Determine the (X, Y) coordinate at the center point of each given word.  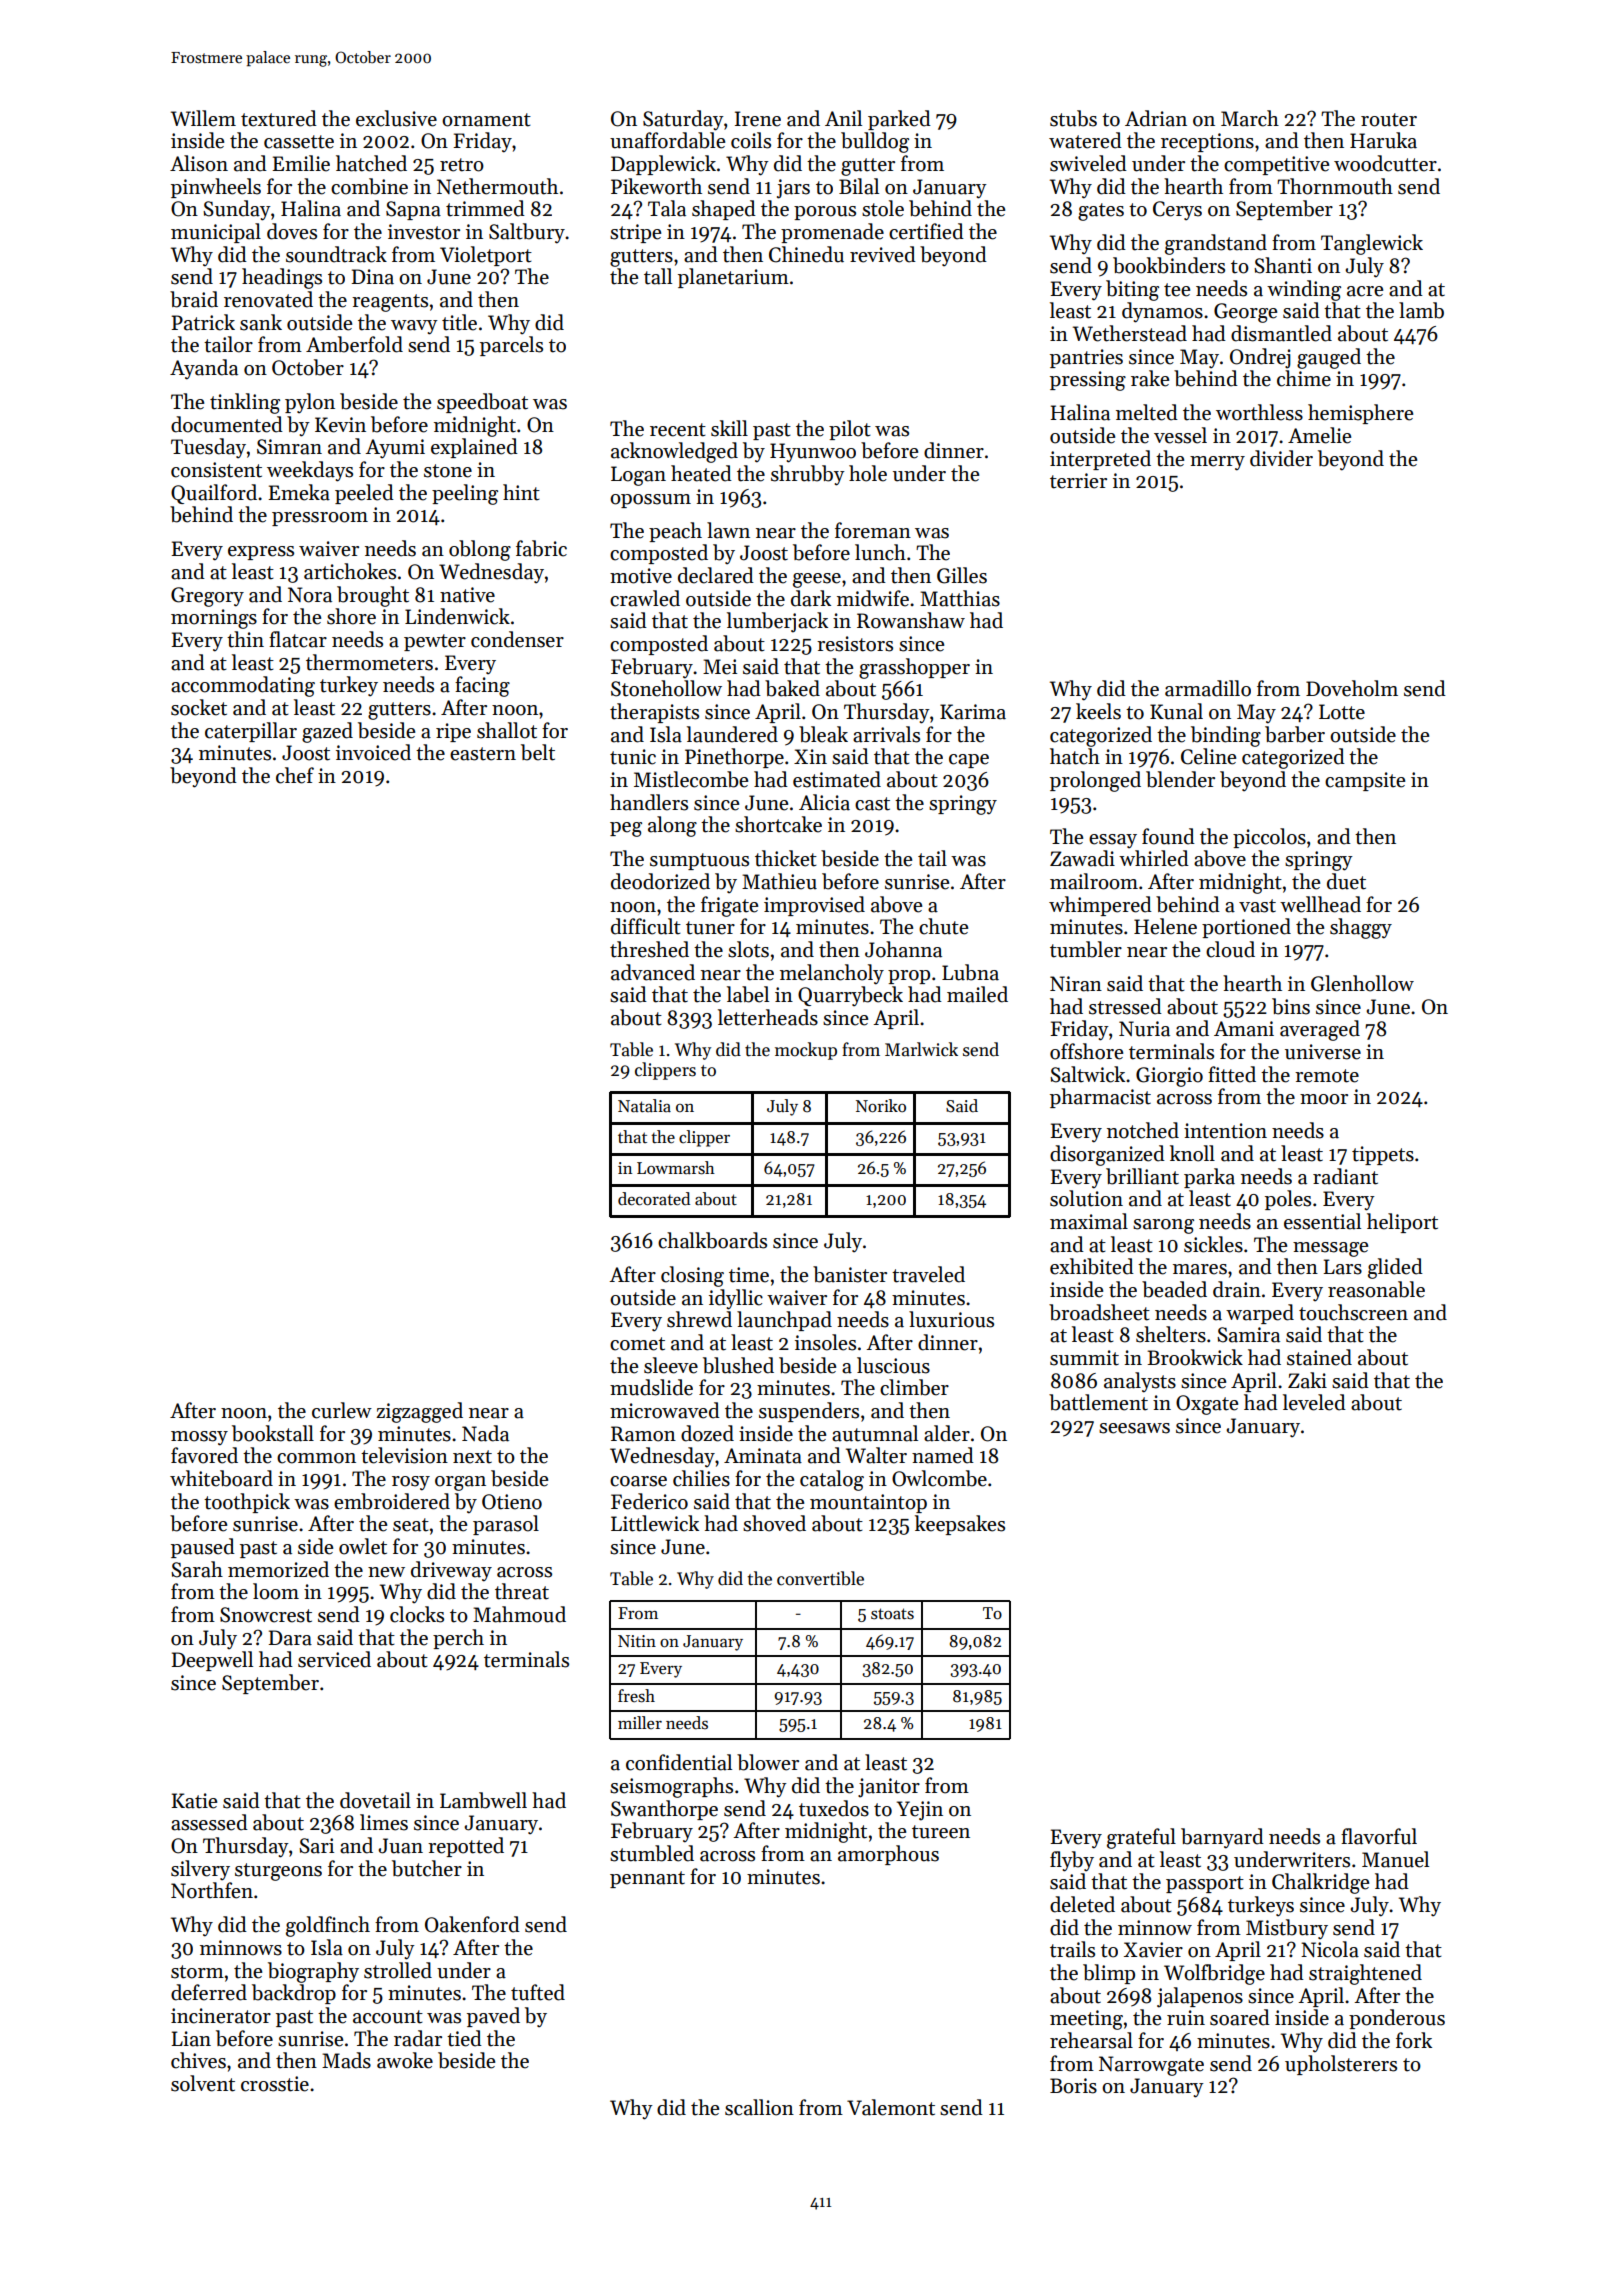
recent (678, 430)
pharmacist (1100, 1098)
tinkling (245, 403)
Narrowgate (1151, 2066)
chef (295, 775)
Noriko (881, 1106)
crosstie (275, 2084)
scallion (759, 2107)
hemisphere (1360, 414)
